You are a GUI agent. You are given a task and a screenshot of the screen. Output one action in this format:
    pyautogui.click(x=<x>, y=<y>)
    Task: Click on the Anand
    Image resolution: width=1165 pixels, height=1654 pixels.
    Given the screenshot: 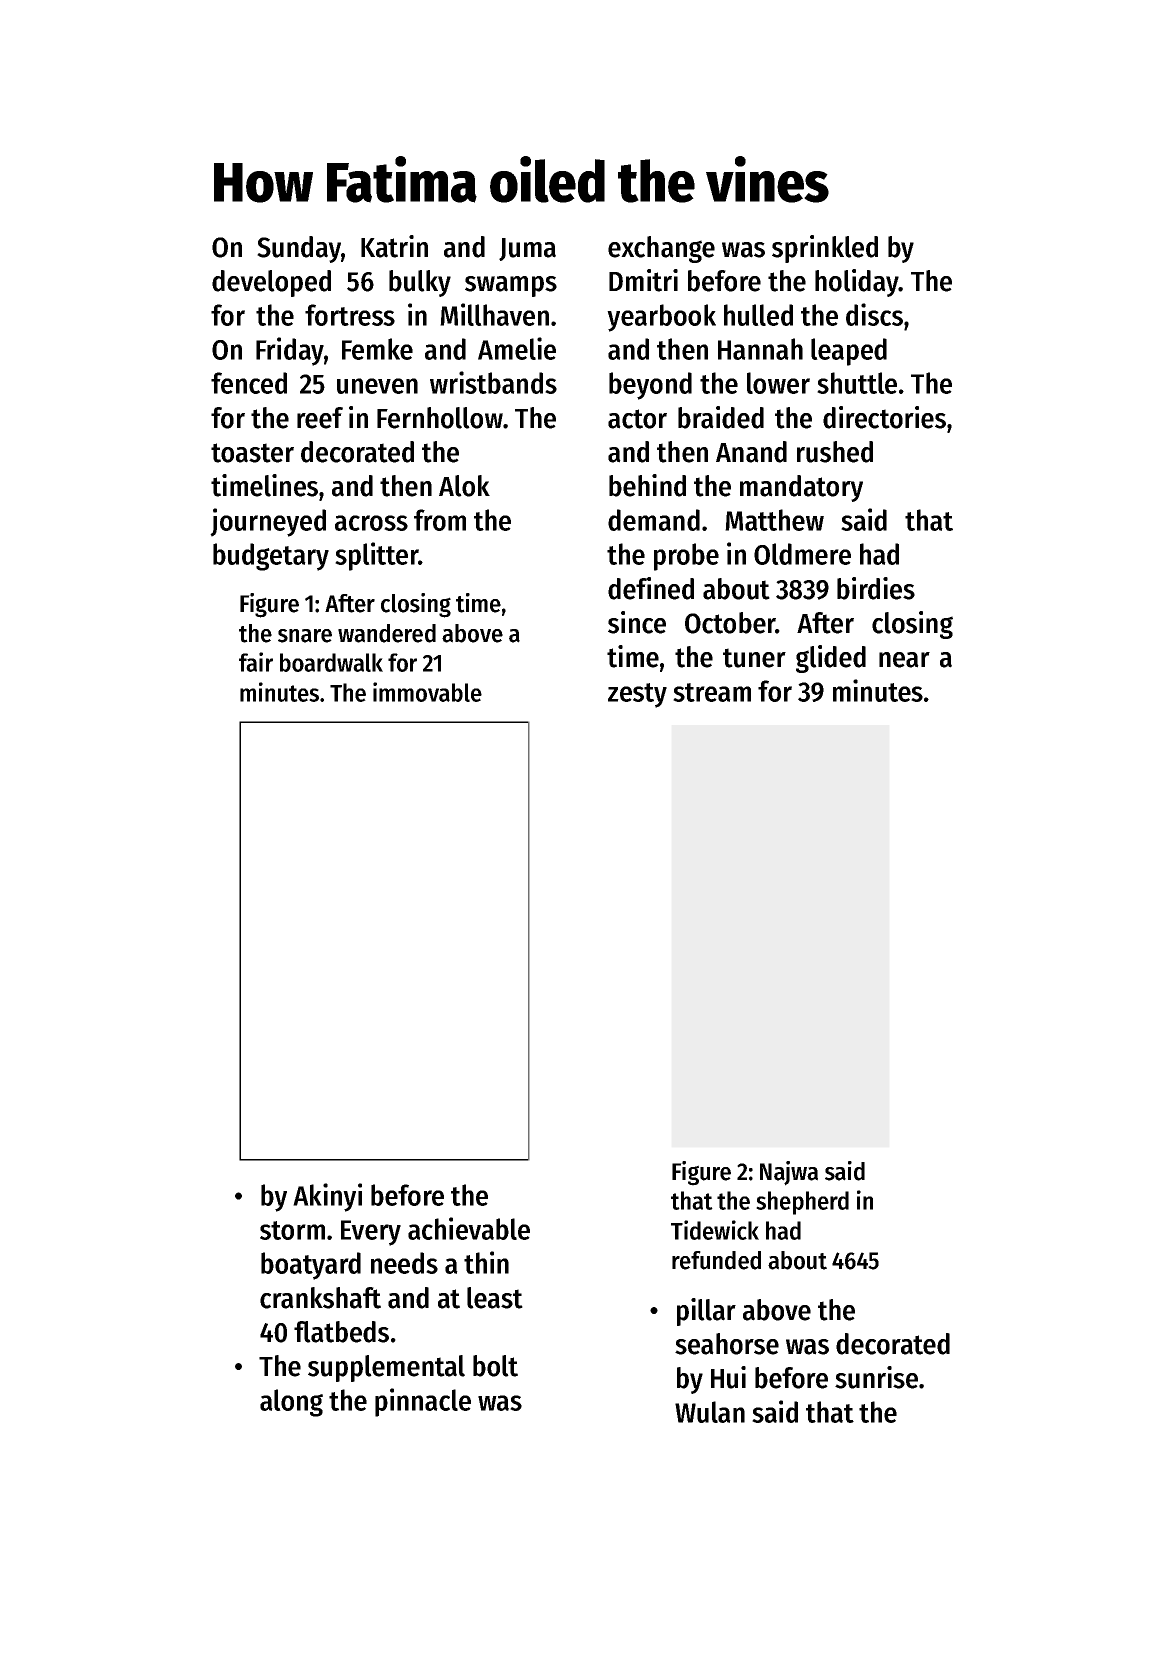 What is the action you would take?
    pyautogui.click(x=751, y=452)
